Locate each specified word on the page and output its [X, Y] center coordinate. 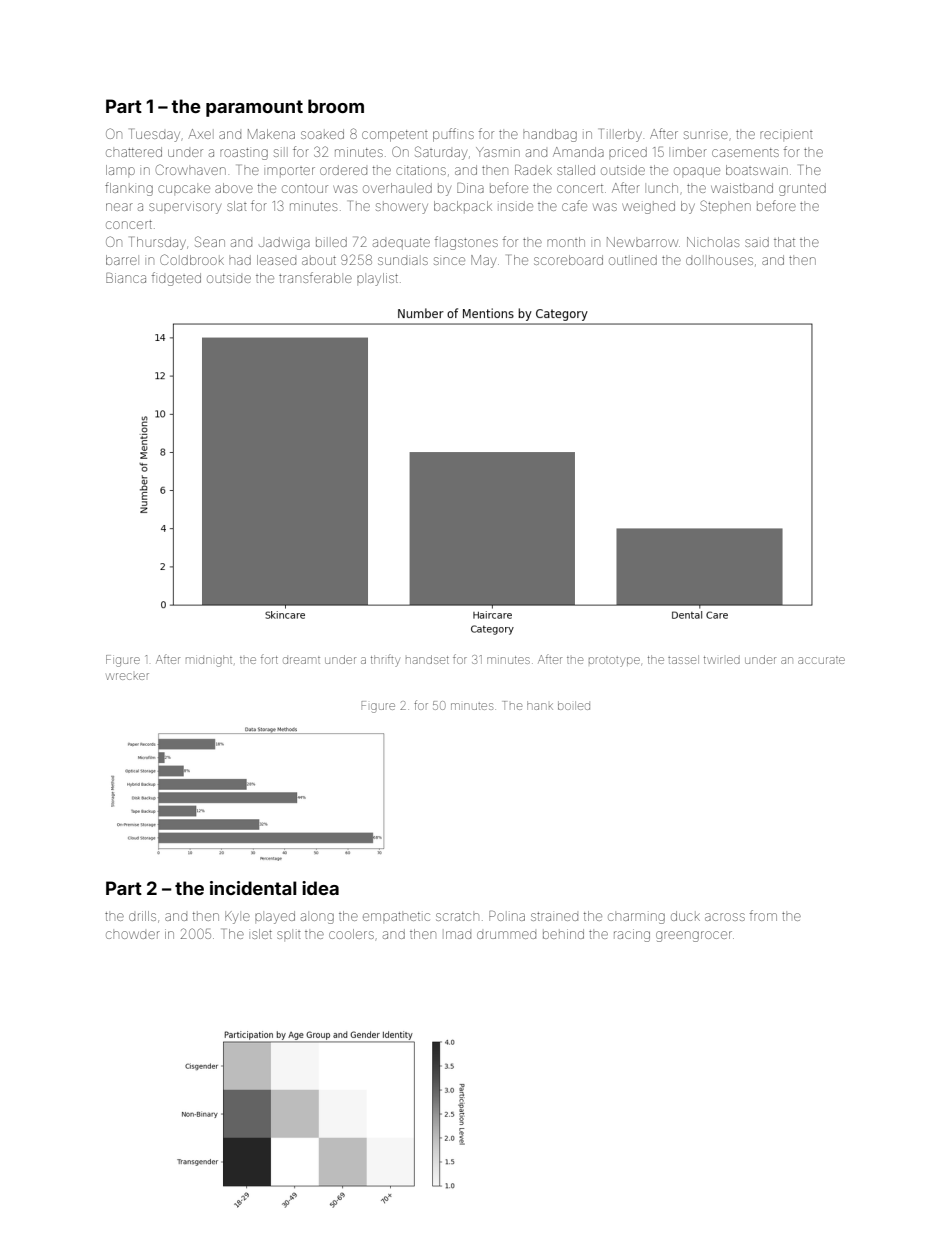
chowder [133, 935]
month [566, 242]
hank [540, 705]
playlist [377, 279]
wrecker [127, 676]
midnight [209, 661]
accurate [821, 660]
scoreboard [568, 260]
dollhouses [719, 261]
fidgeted [176, 279]
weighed [648, 207]
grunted [802, 189]
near [119, 207]
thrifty [385, 661]
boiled [574, 705]
